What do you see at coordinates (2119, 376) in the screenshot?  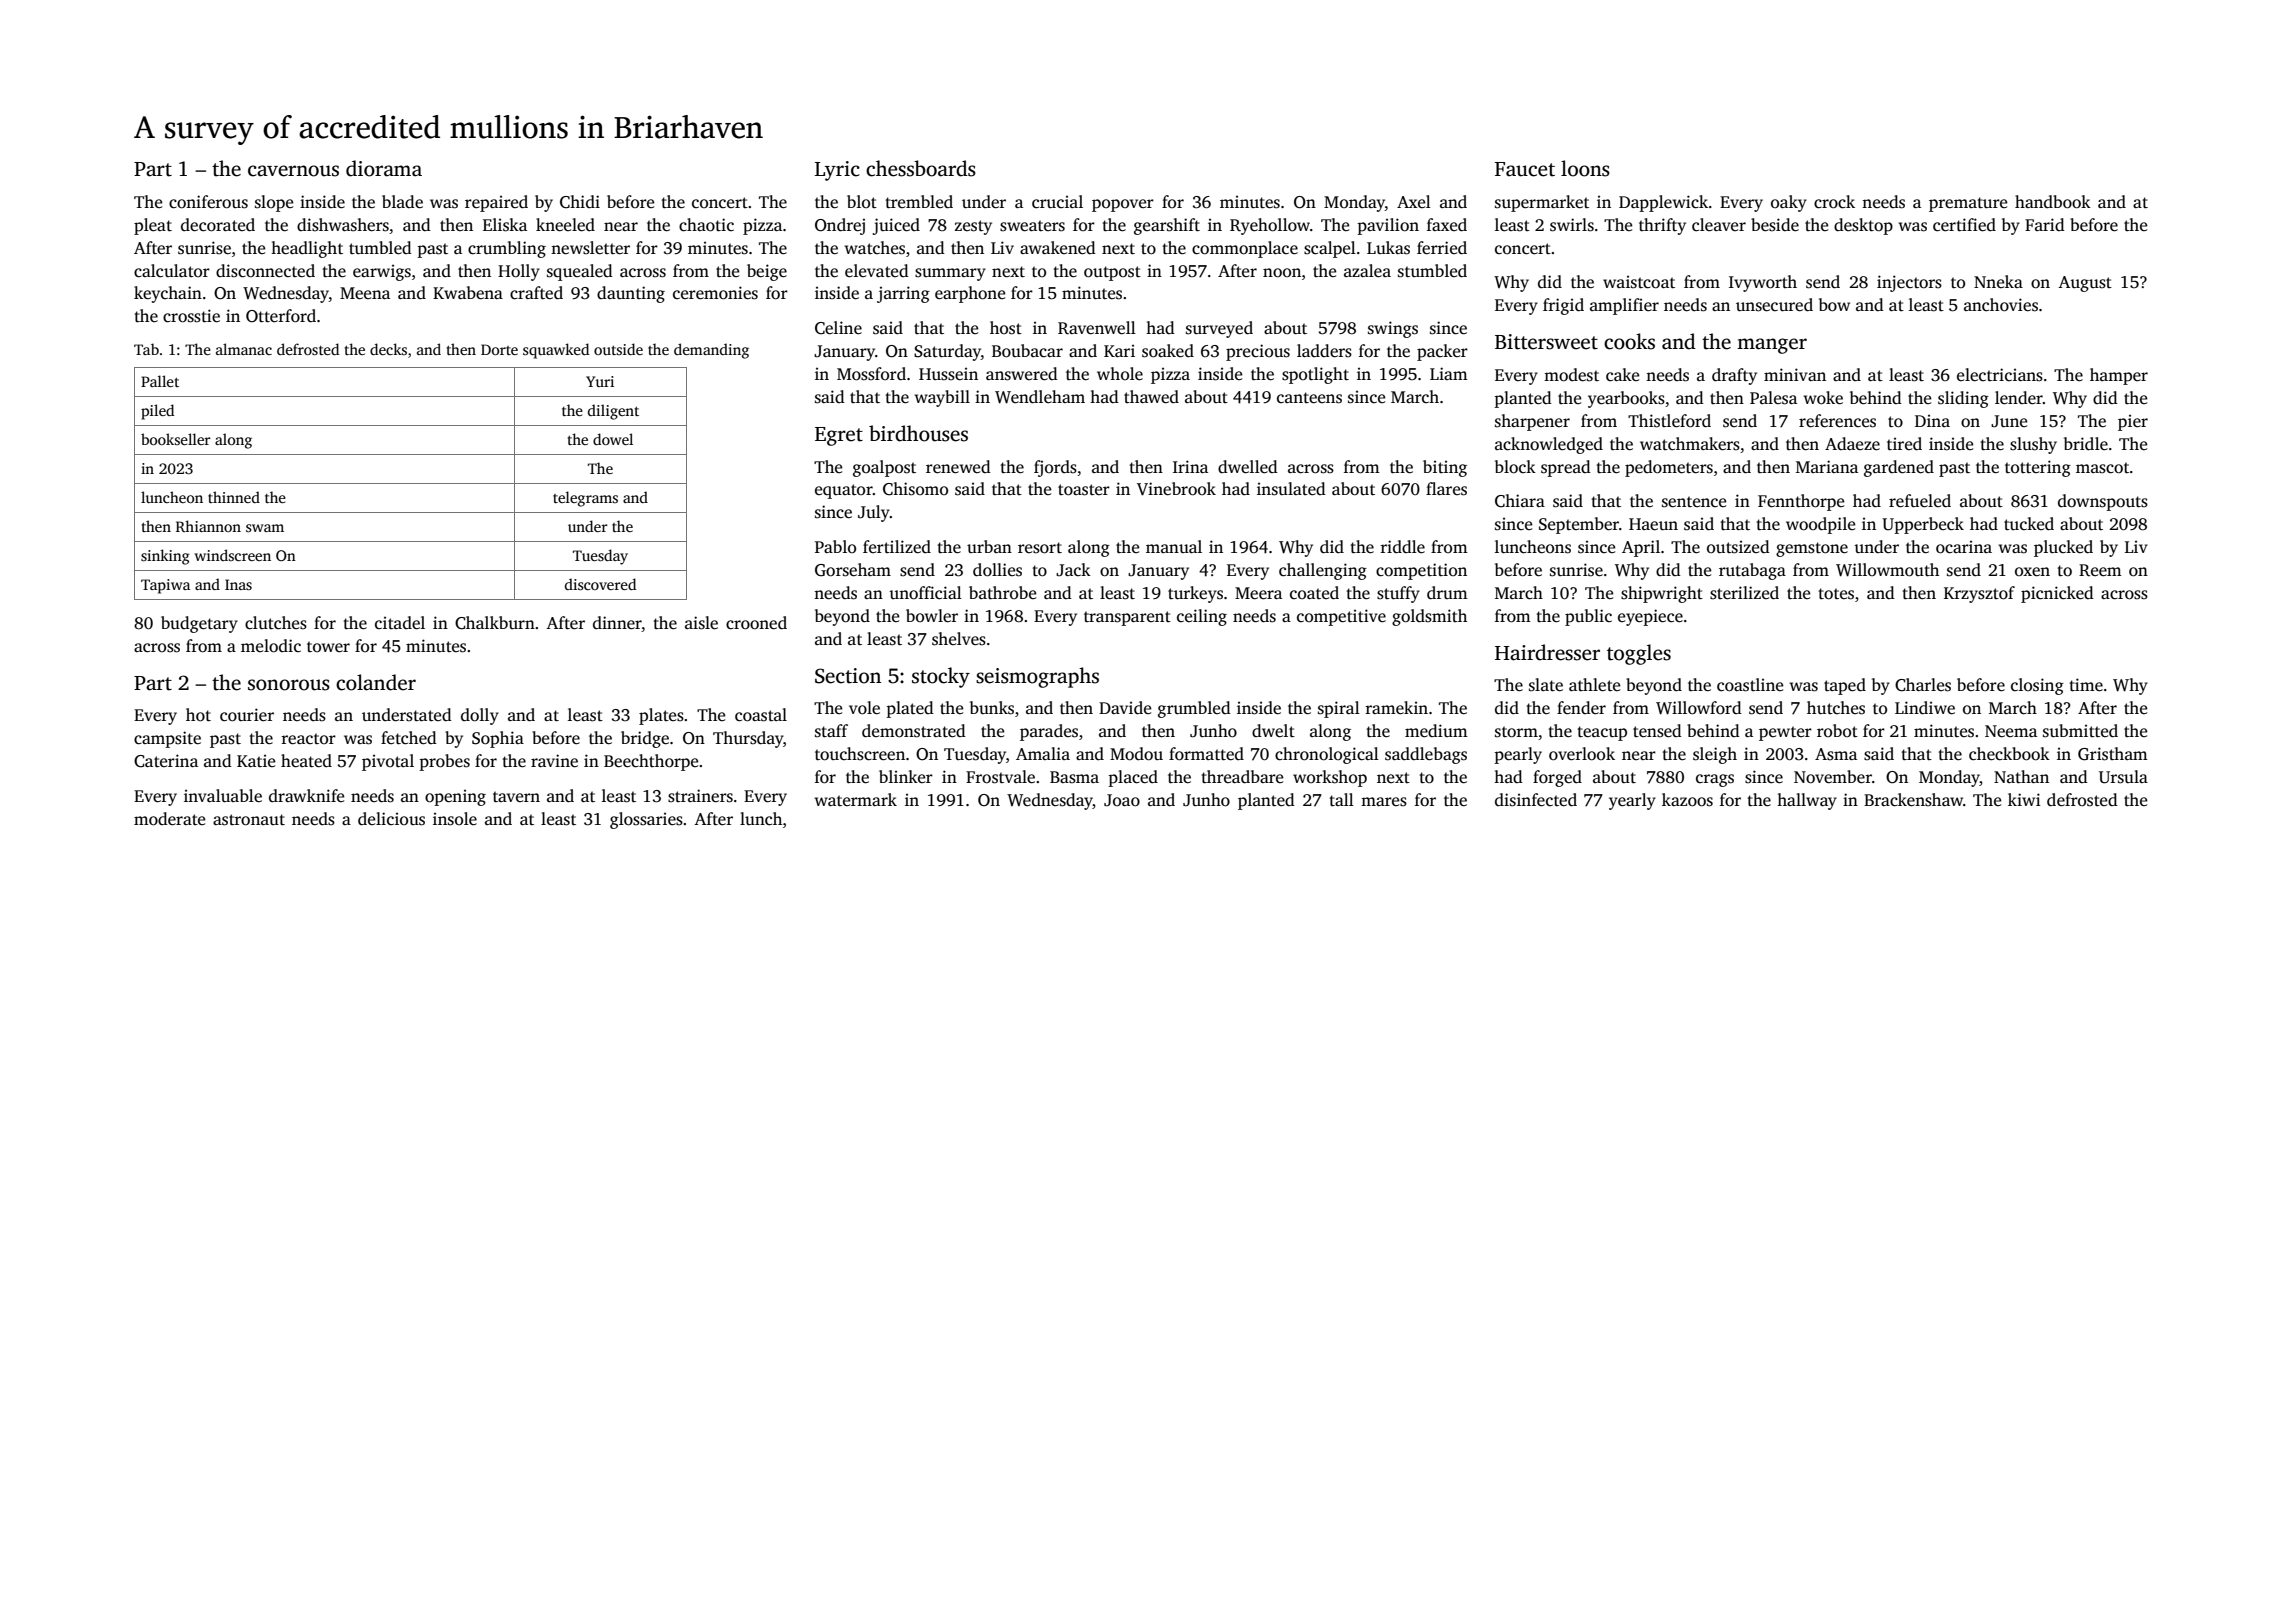 I see `hamper` at bounding box center [2119, 376].
